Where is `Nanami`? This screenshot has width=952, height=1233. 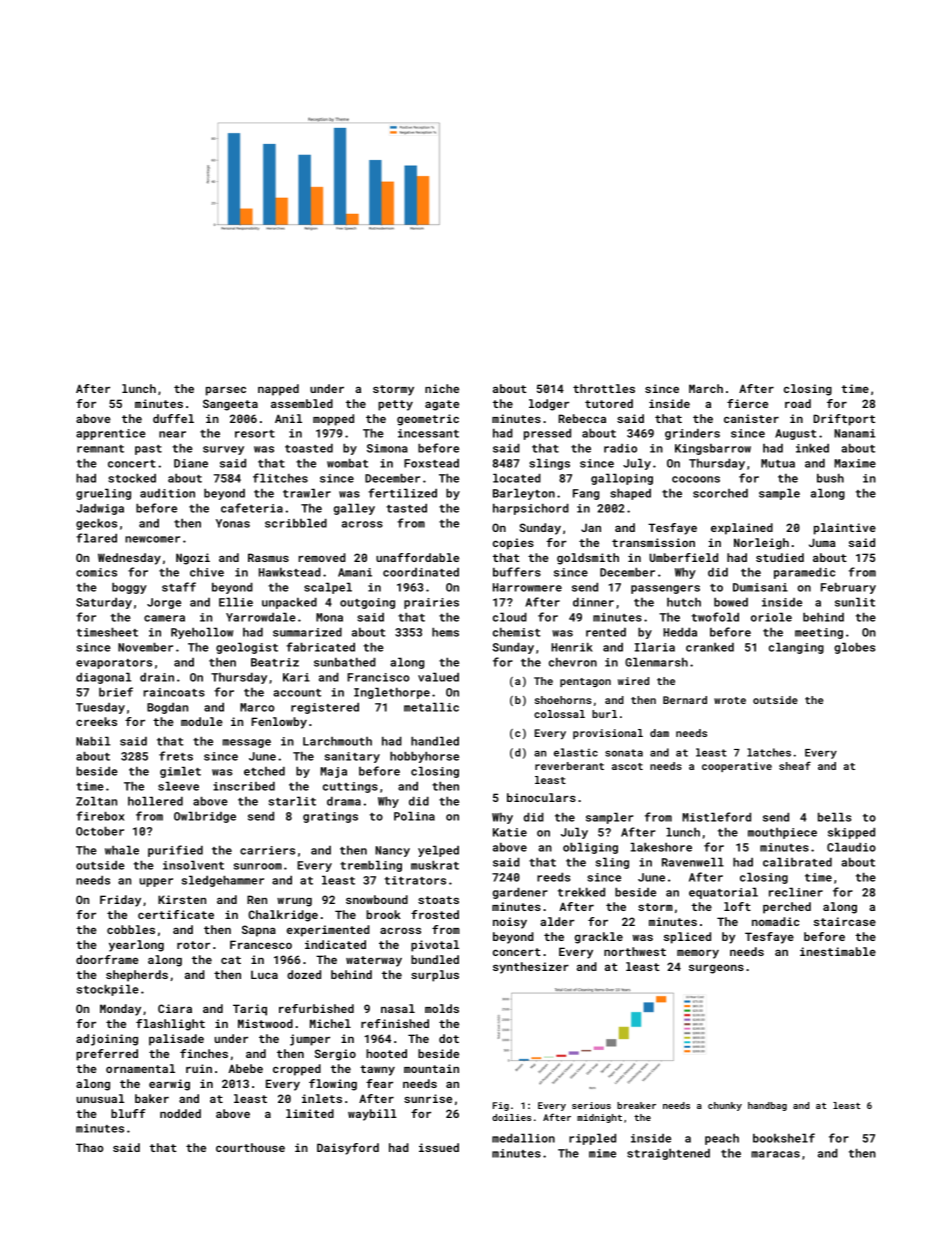
Nanami is located at coordinates (854, 433).
